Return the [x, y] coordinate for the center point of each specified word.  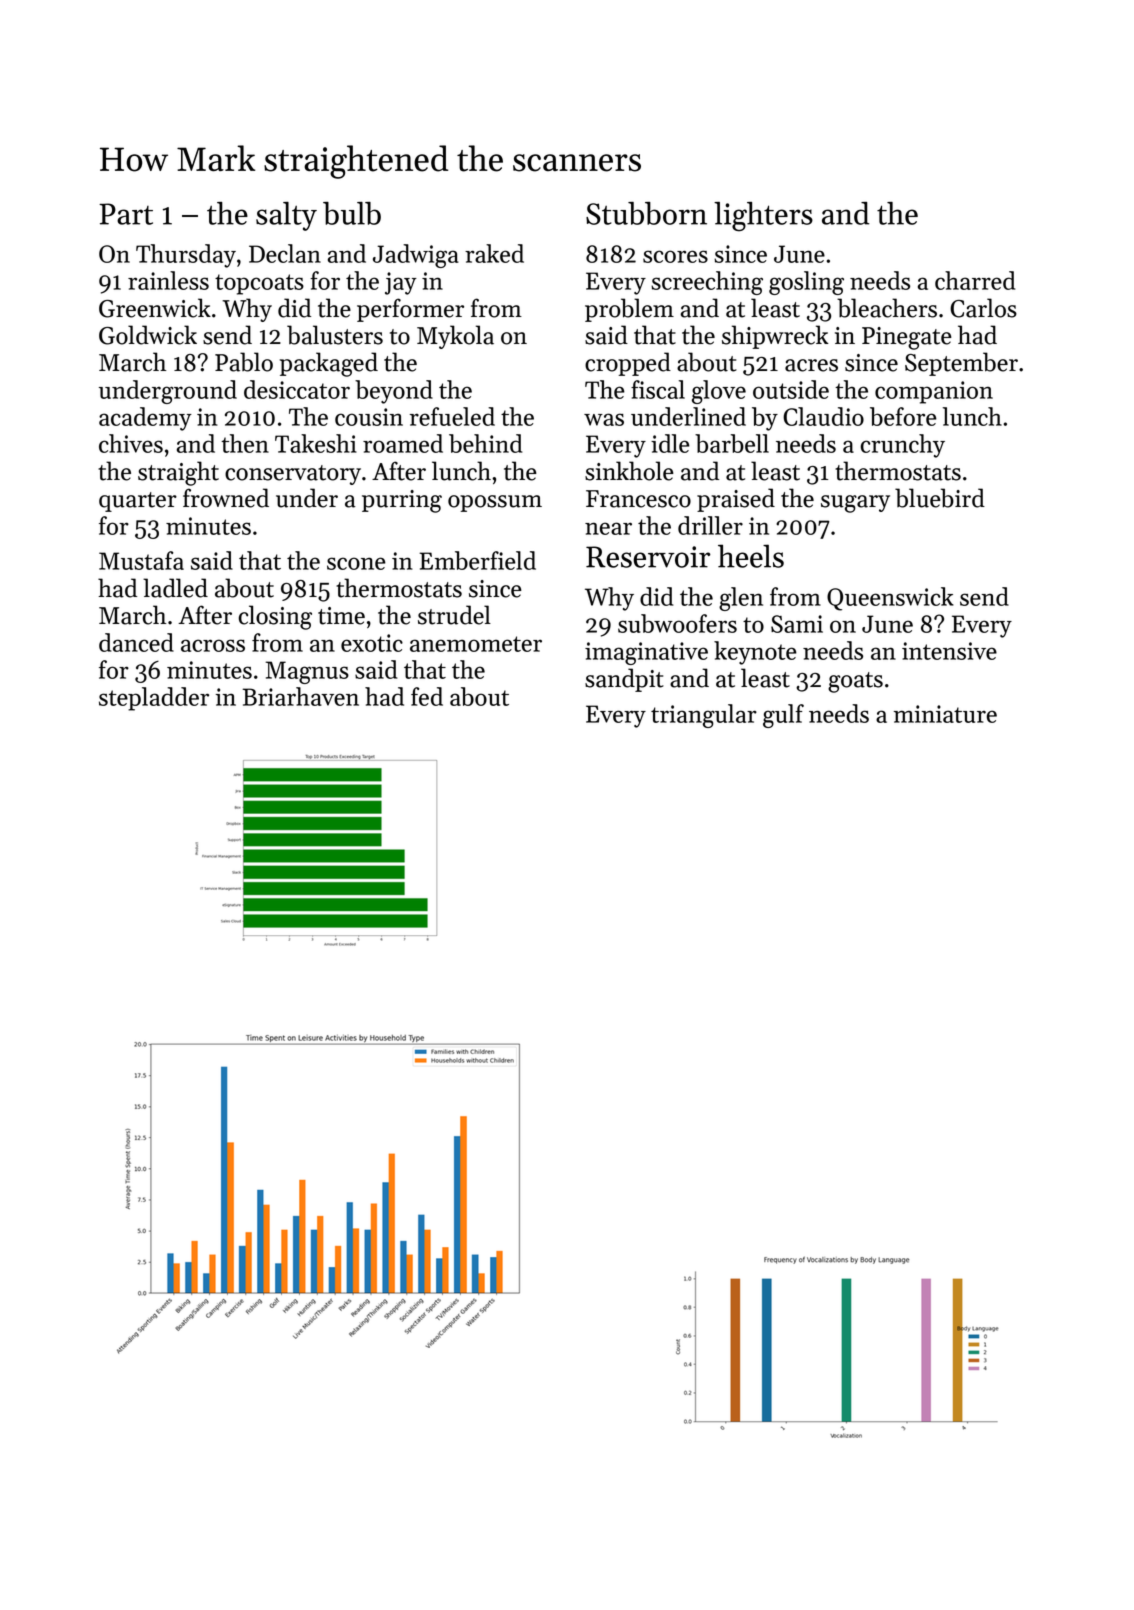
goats [855, 682]
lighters [763, 217]
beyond [394, 392]
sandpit [624, 680]
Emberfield [477, 560]
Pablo [244, 362]
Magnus [307, 672]
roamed [403, 443]
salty [286, 216]
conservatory [293, 475]
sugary [855, 504]
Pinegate [907, 338]
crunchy [903, 446]
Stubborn [646, 213]
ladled [175, 588]
